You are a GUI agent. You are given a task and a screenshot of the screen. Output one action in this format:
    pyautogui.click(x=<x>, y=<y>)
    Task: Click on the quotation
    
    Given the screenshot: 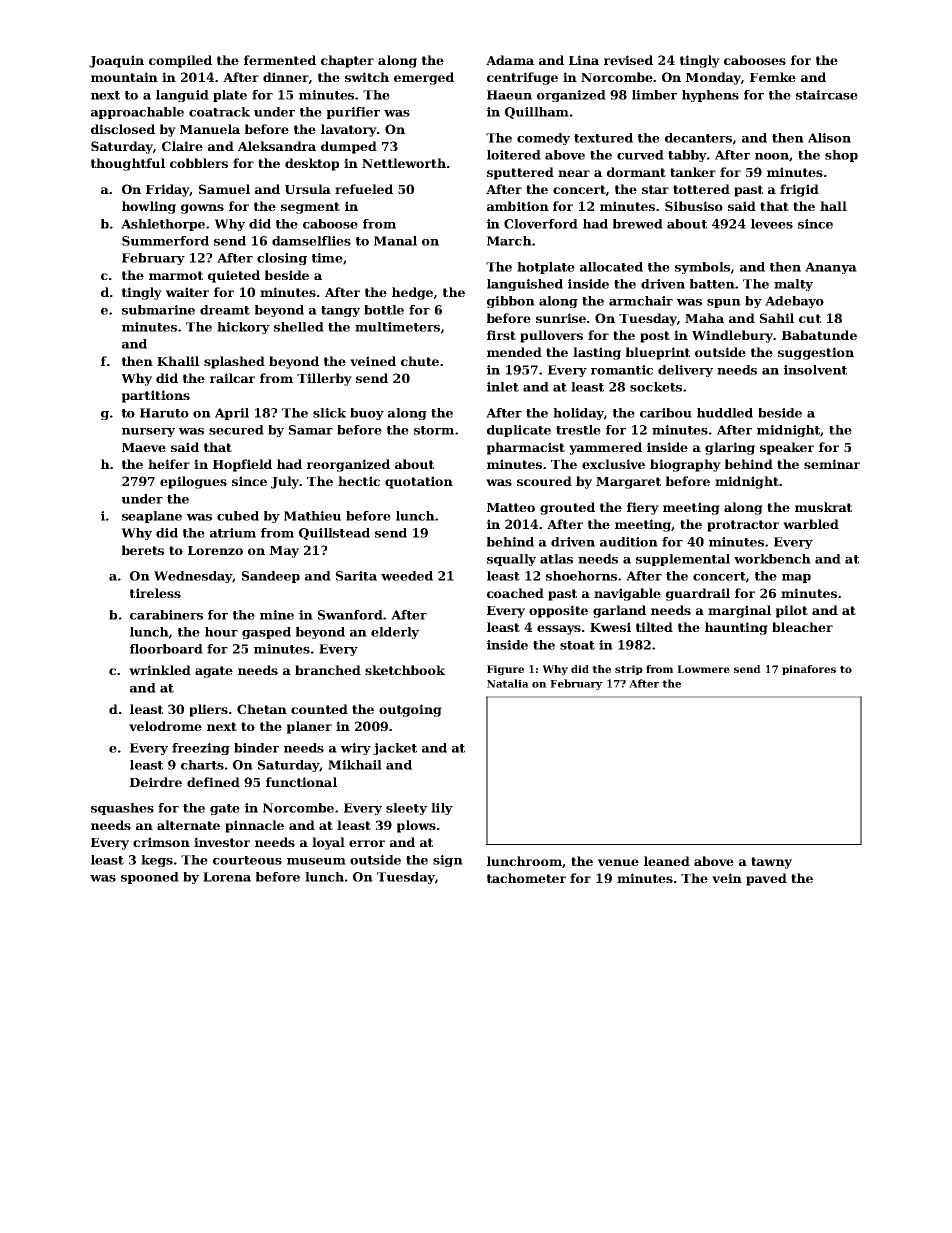 What is the action you would take?
    pyautogui.click(x=419, y=482)
